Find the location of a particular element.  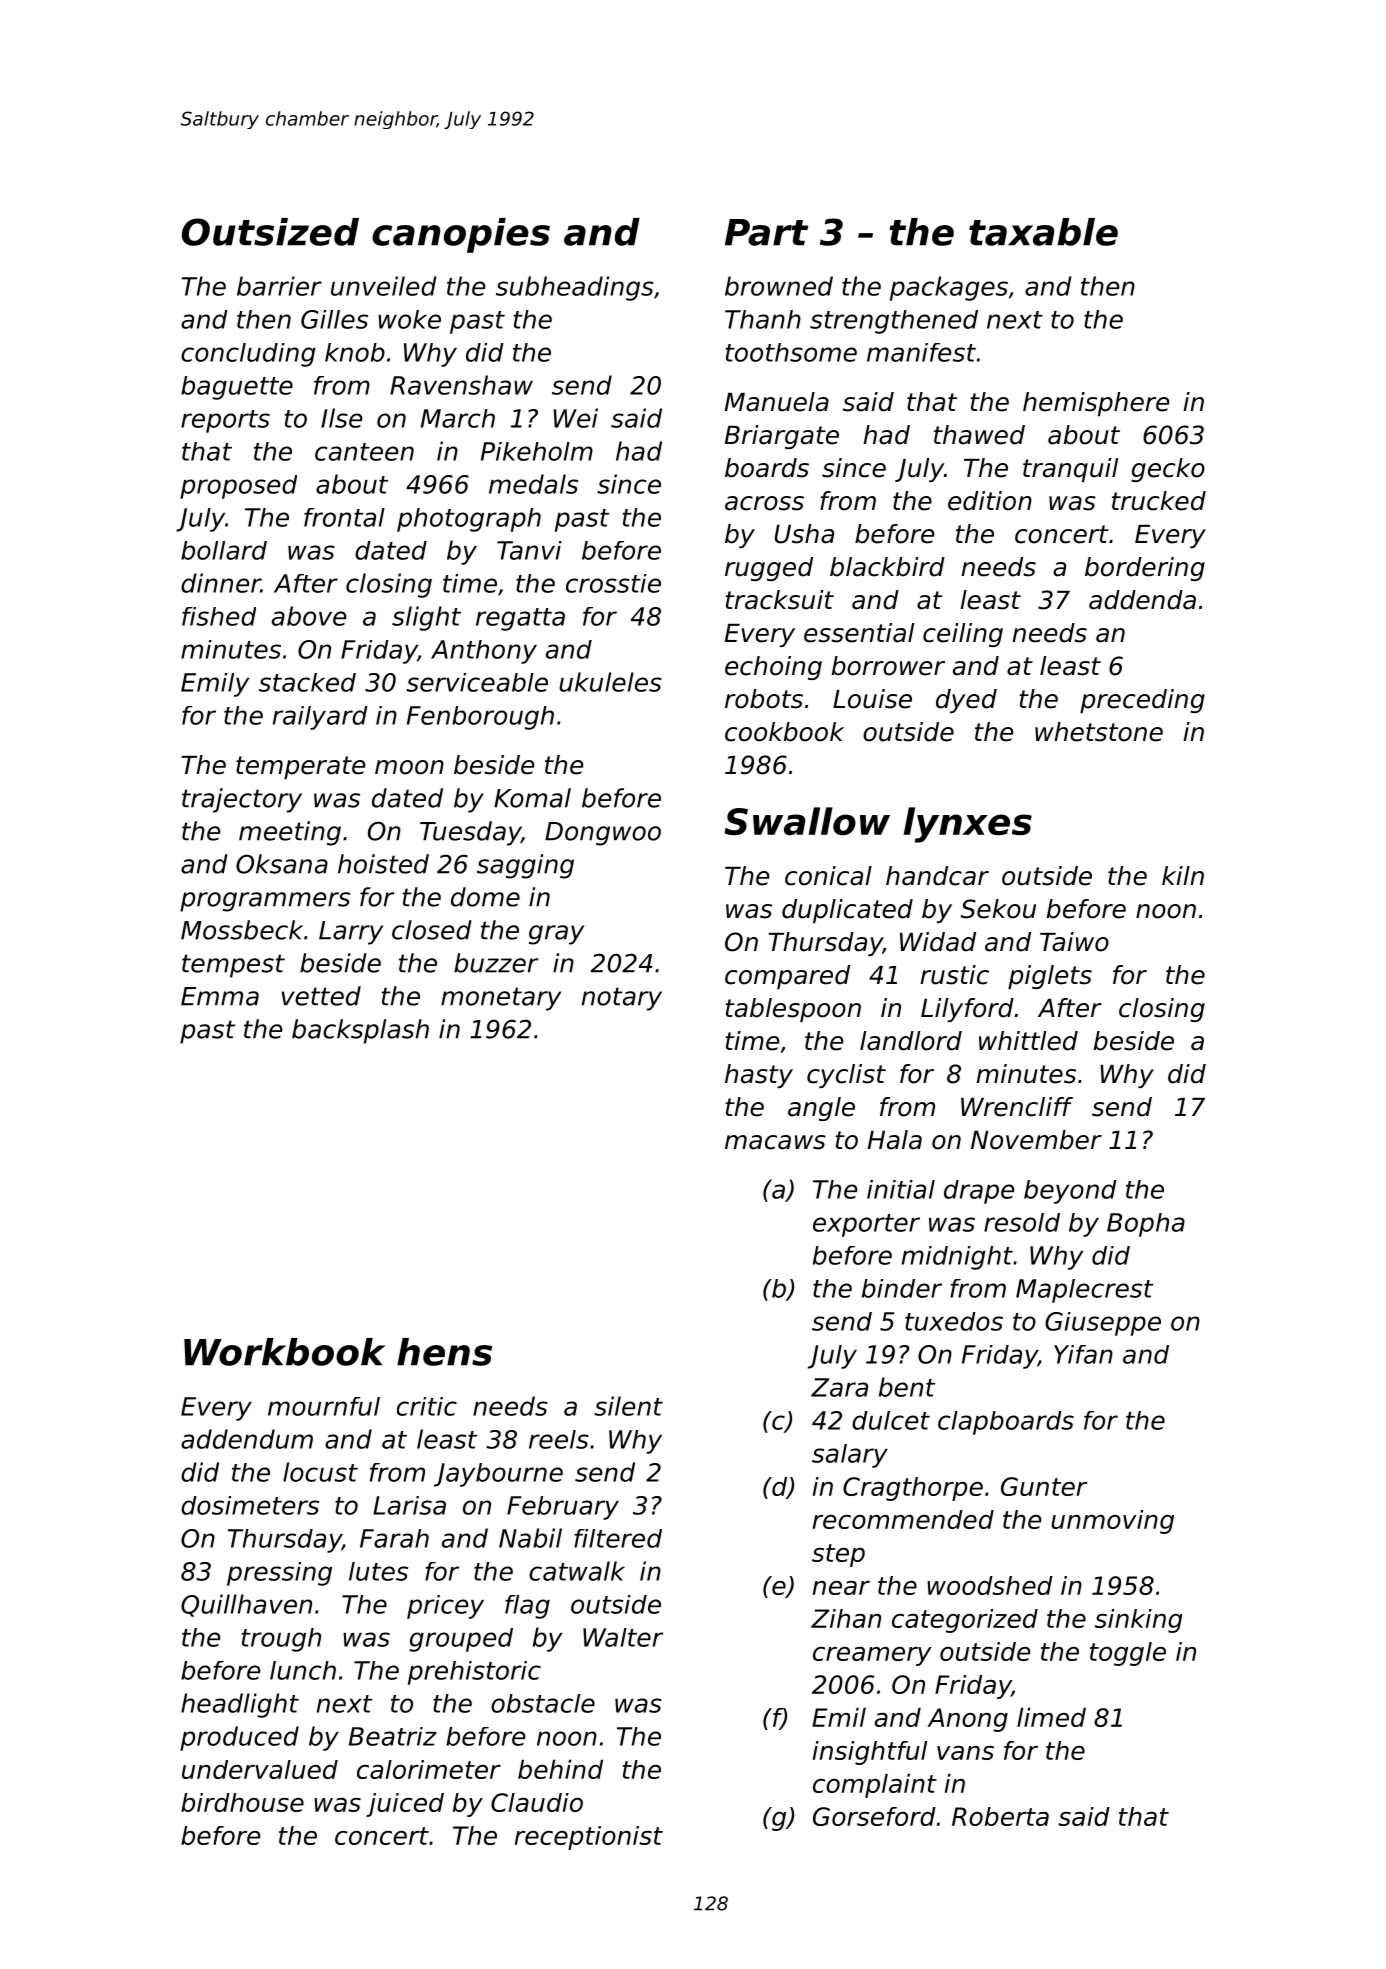

blackbird is located at coordinates (887, 567).
